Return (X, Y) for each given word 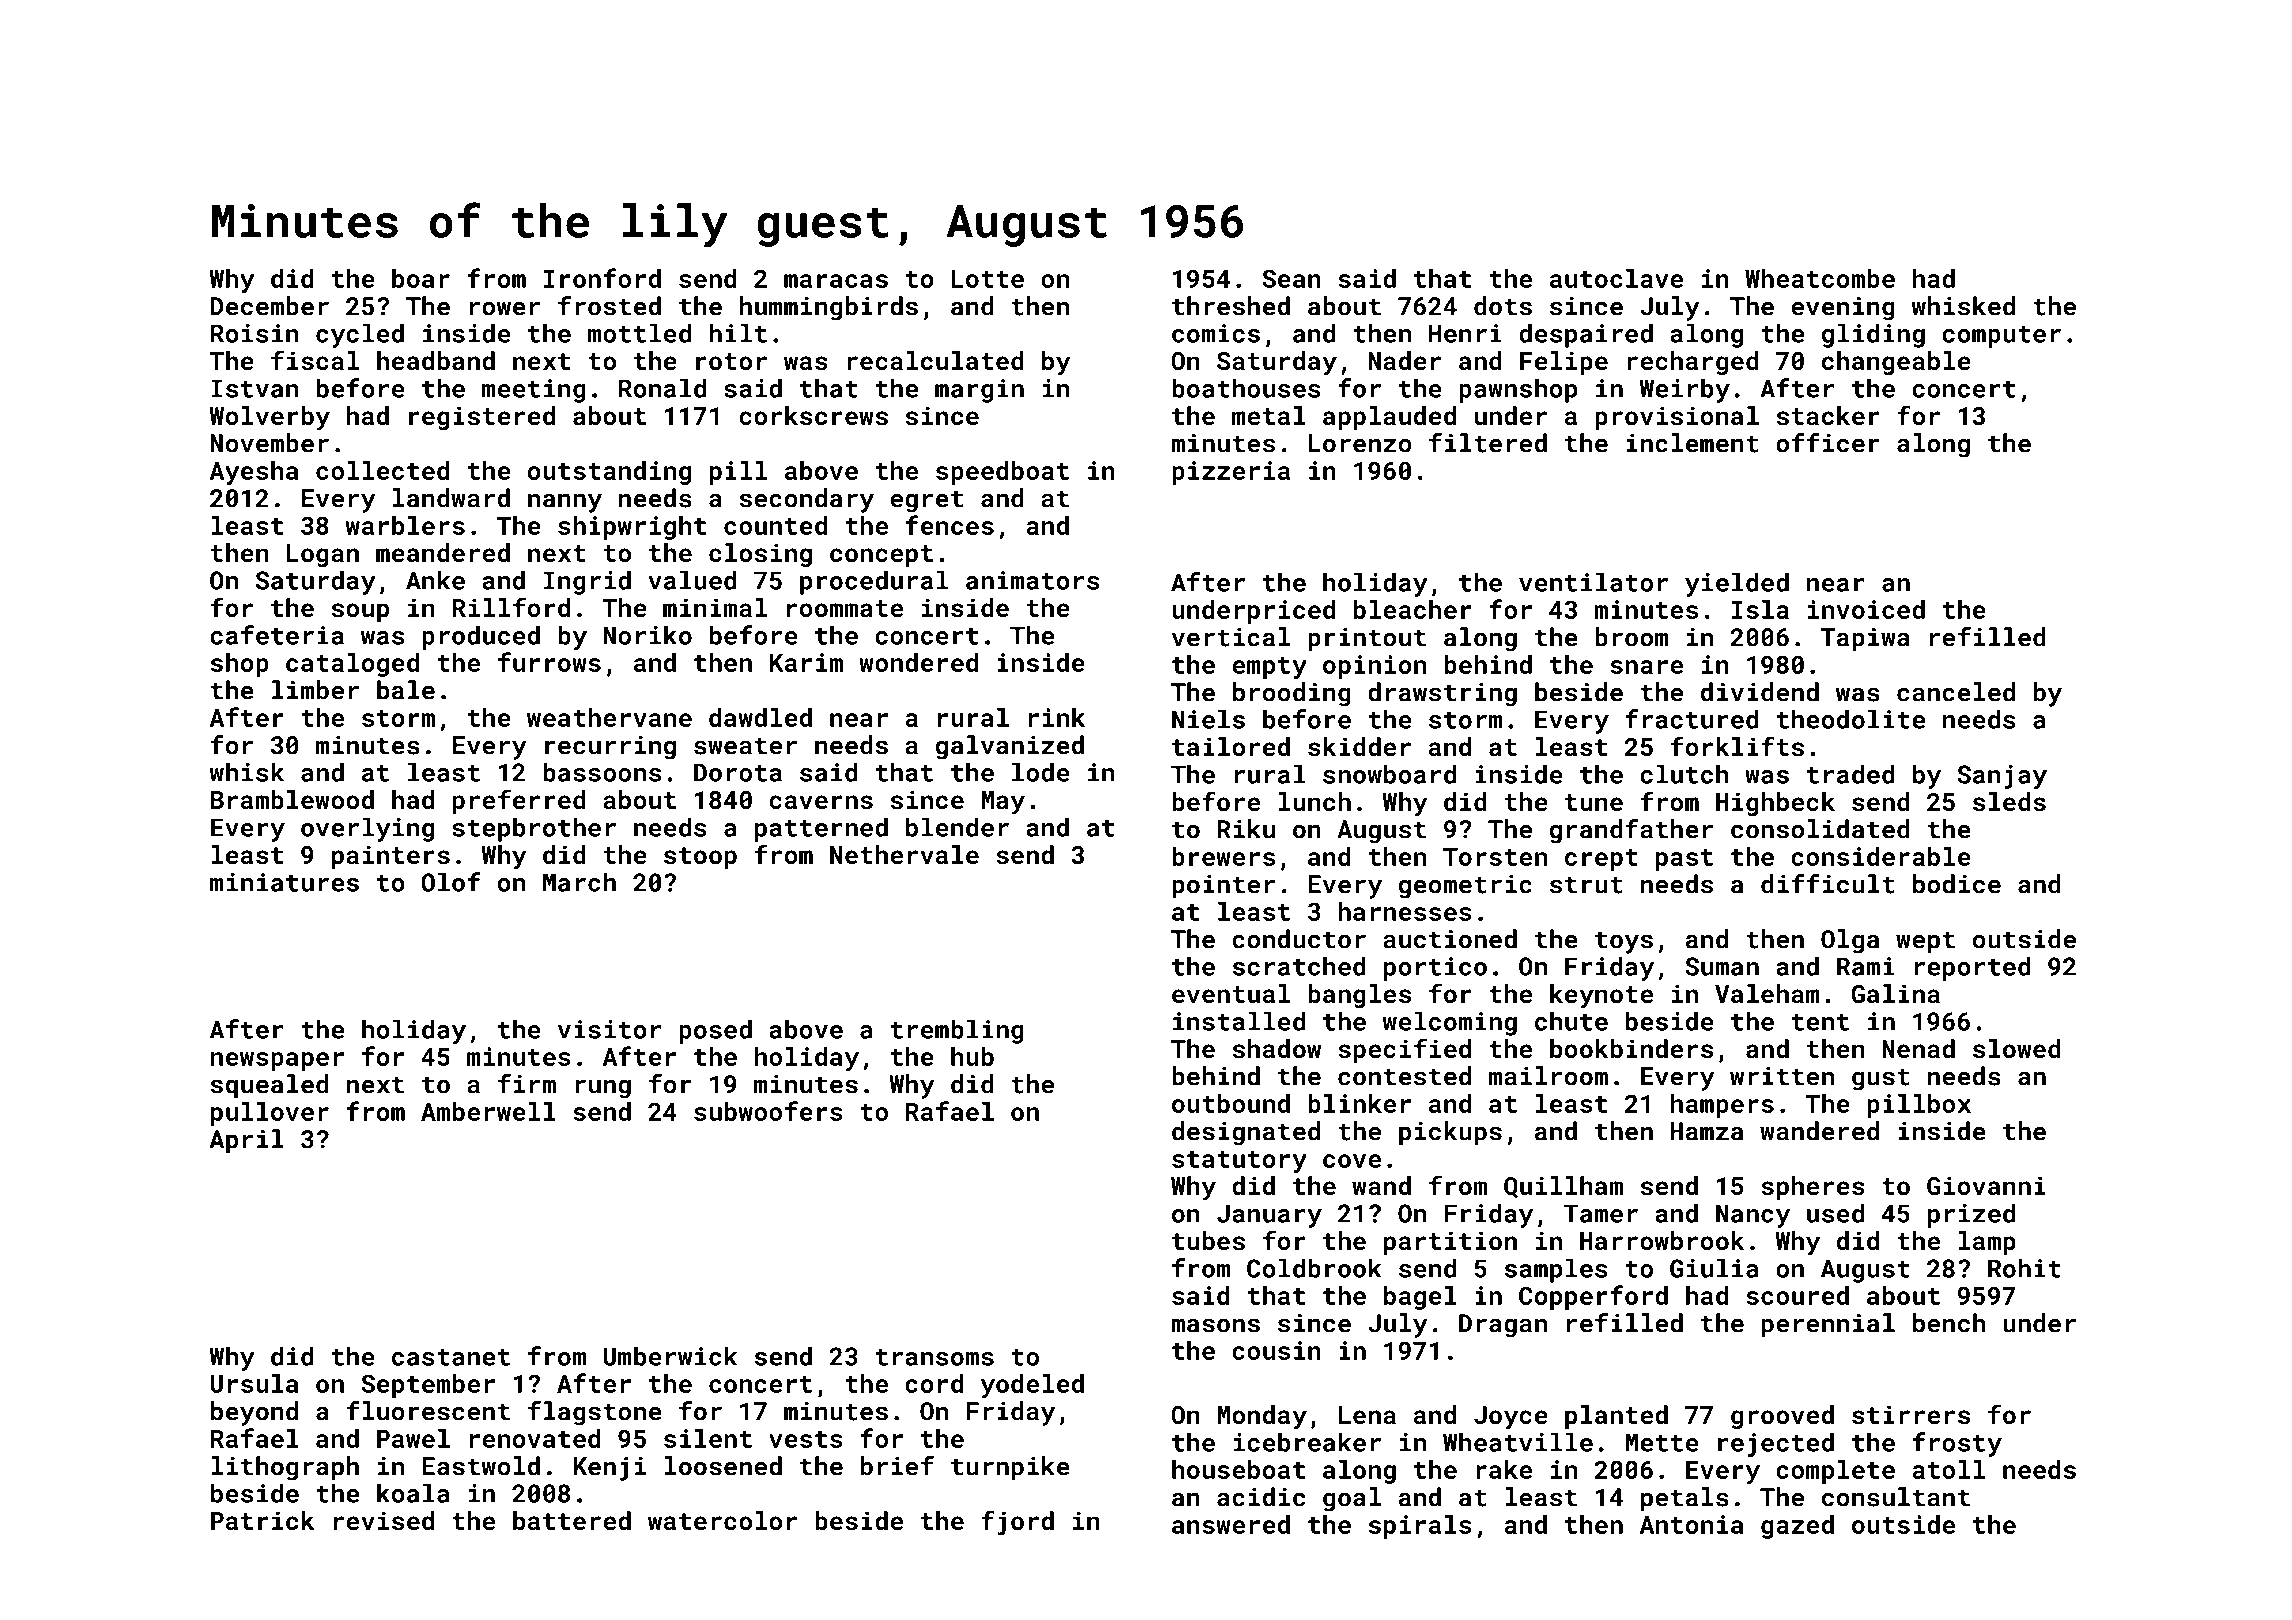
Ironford (602, 278)
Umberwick (671, 1356)
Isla (1760, 609)
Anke (435, 580)
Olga (1850, 941)
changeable (1896, 363)
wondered (918, 662)
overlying (367, 829)
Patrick (263, 1520)
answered (1231, 1524)
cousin (1276, 1350)
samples (1556, 1270)
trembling (957, 1031)
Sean (1291, 278)
